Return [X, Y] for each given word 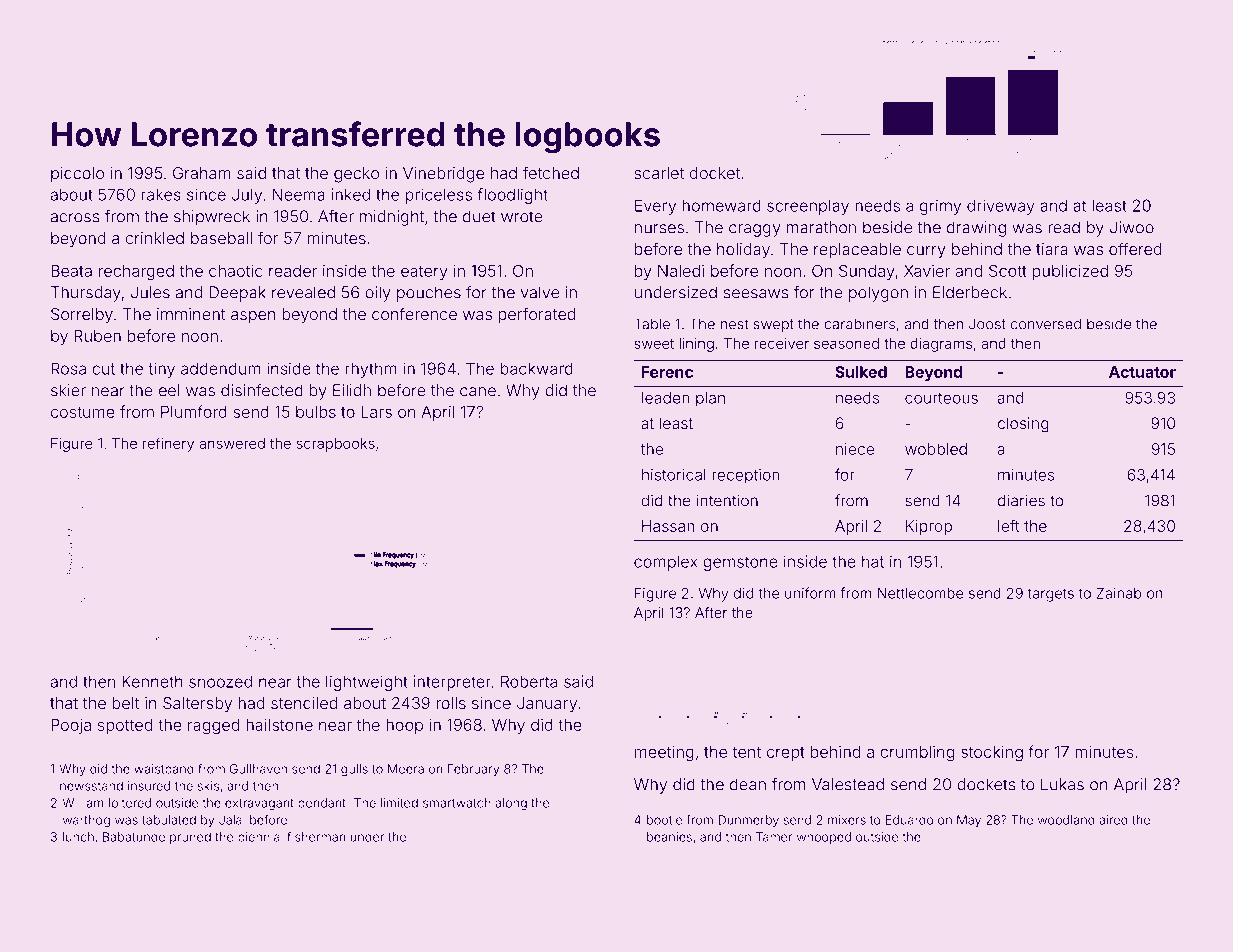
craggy [755, 230]
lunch [78, 837]
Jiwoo [1132, 227]
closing [1023, 425]
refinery [168, 444]
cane [478, 392]
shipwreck [212, 218]
